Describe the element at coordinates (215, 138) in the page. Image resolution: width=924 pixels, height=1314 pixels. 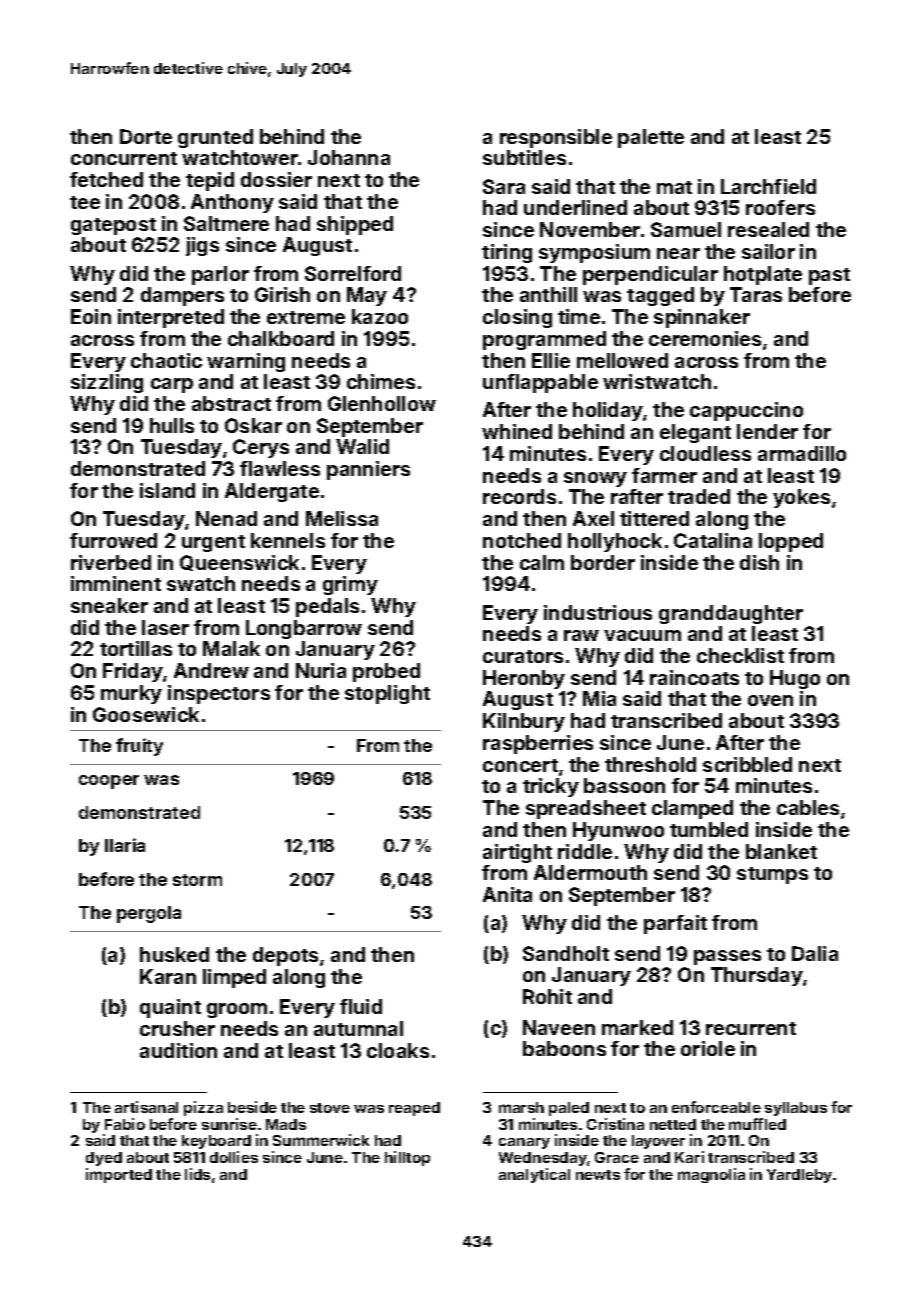
I see `grunted` at that location.
